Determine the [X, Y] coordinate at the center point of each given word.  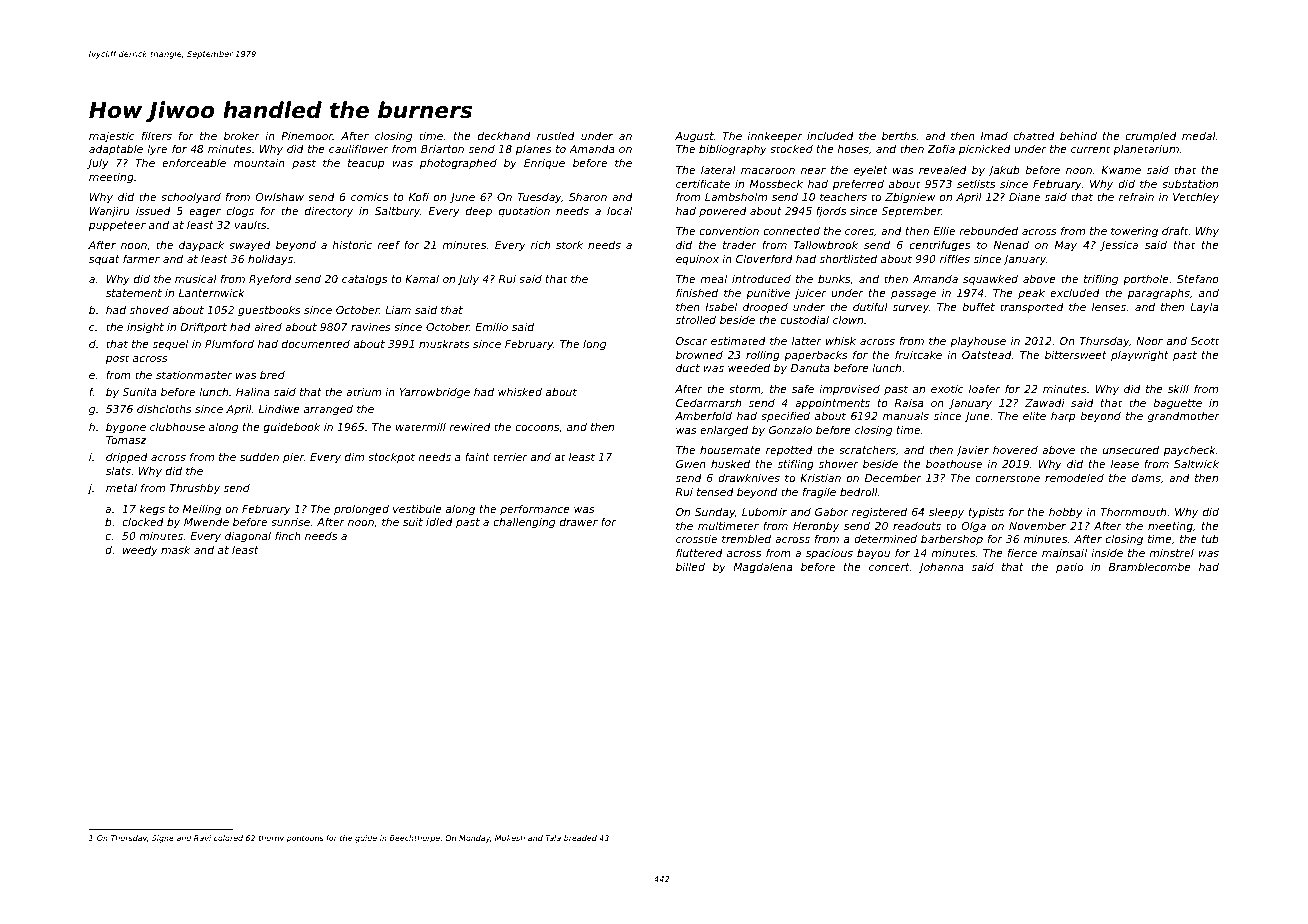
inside [1107, 553]
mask [175, 550]
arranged [328, 410]
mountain [259, 163]
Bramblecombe [1150, 567]
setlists [976, 184]
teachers [843, 197]
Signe [163, 839]
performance [535, 510]
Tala [553, 838]
